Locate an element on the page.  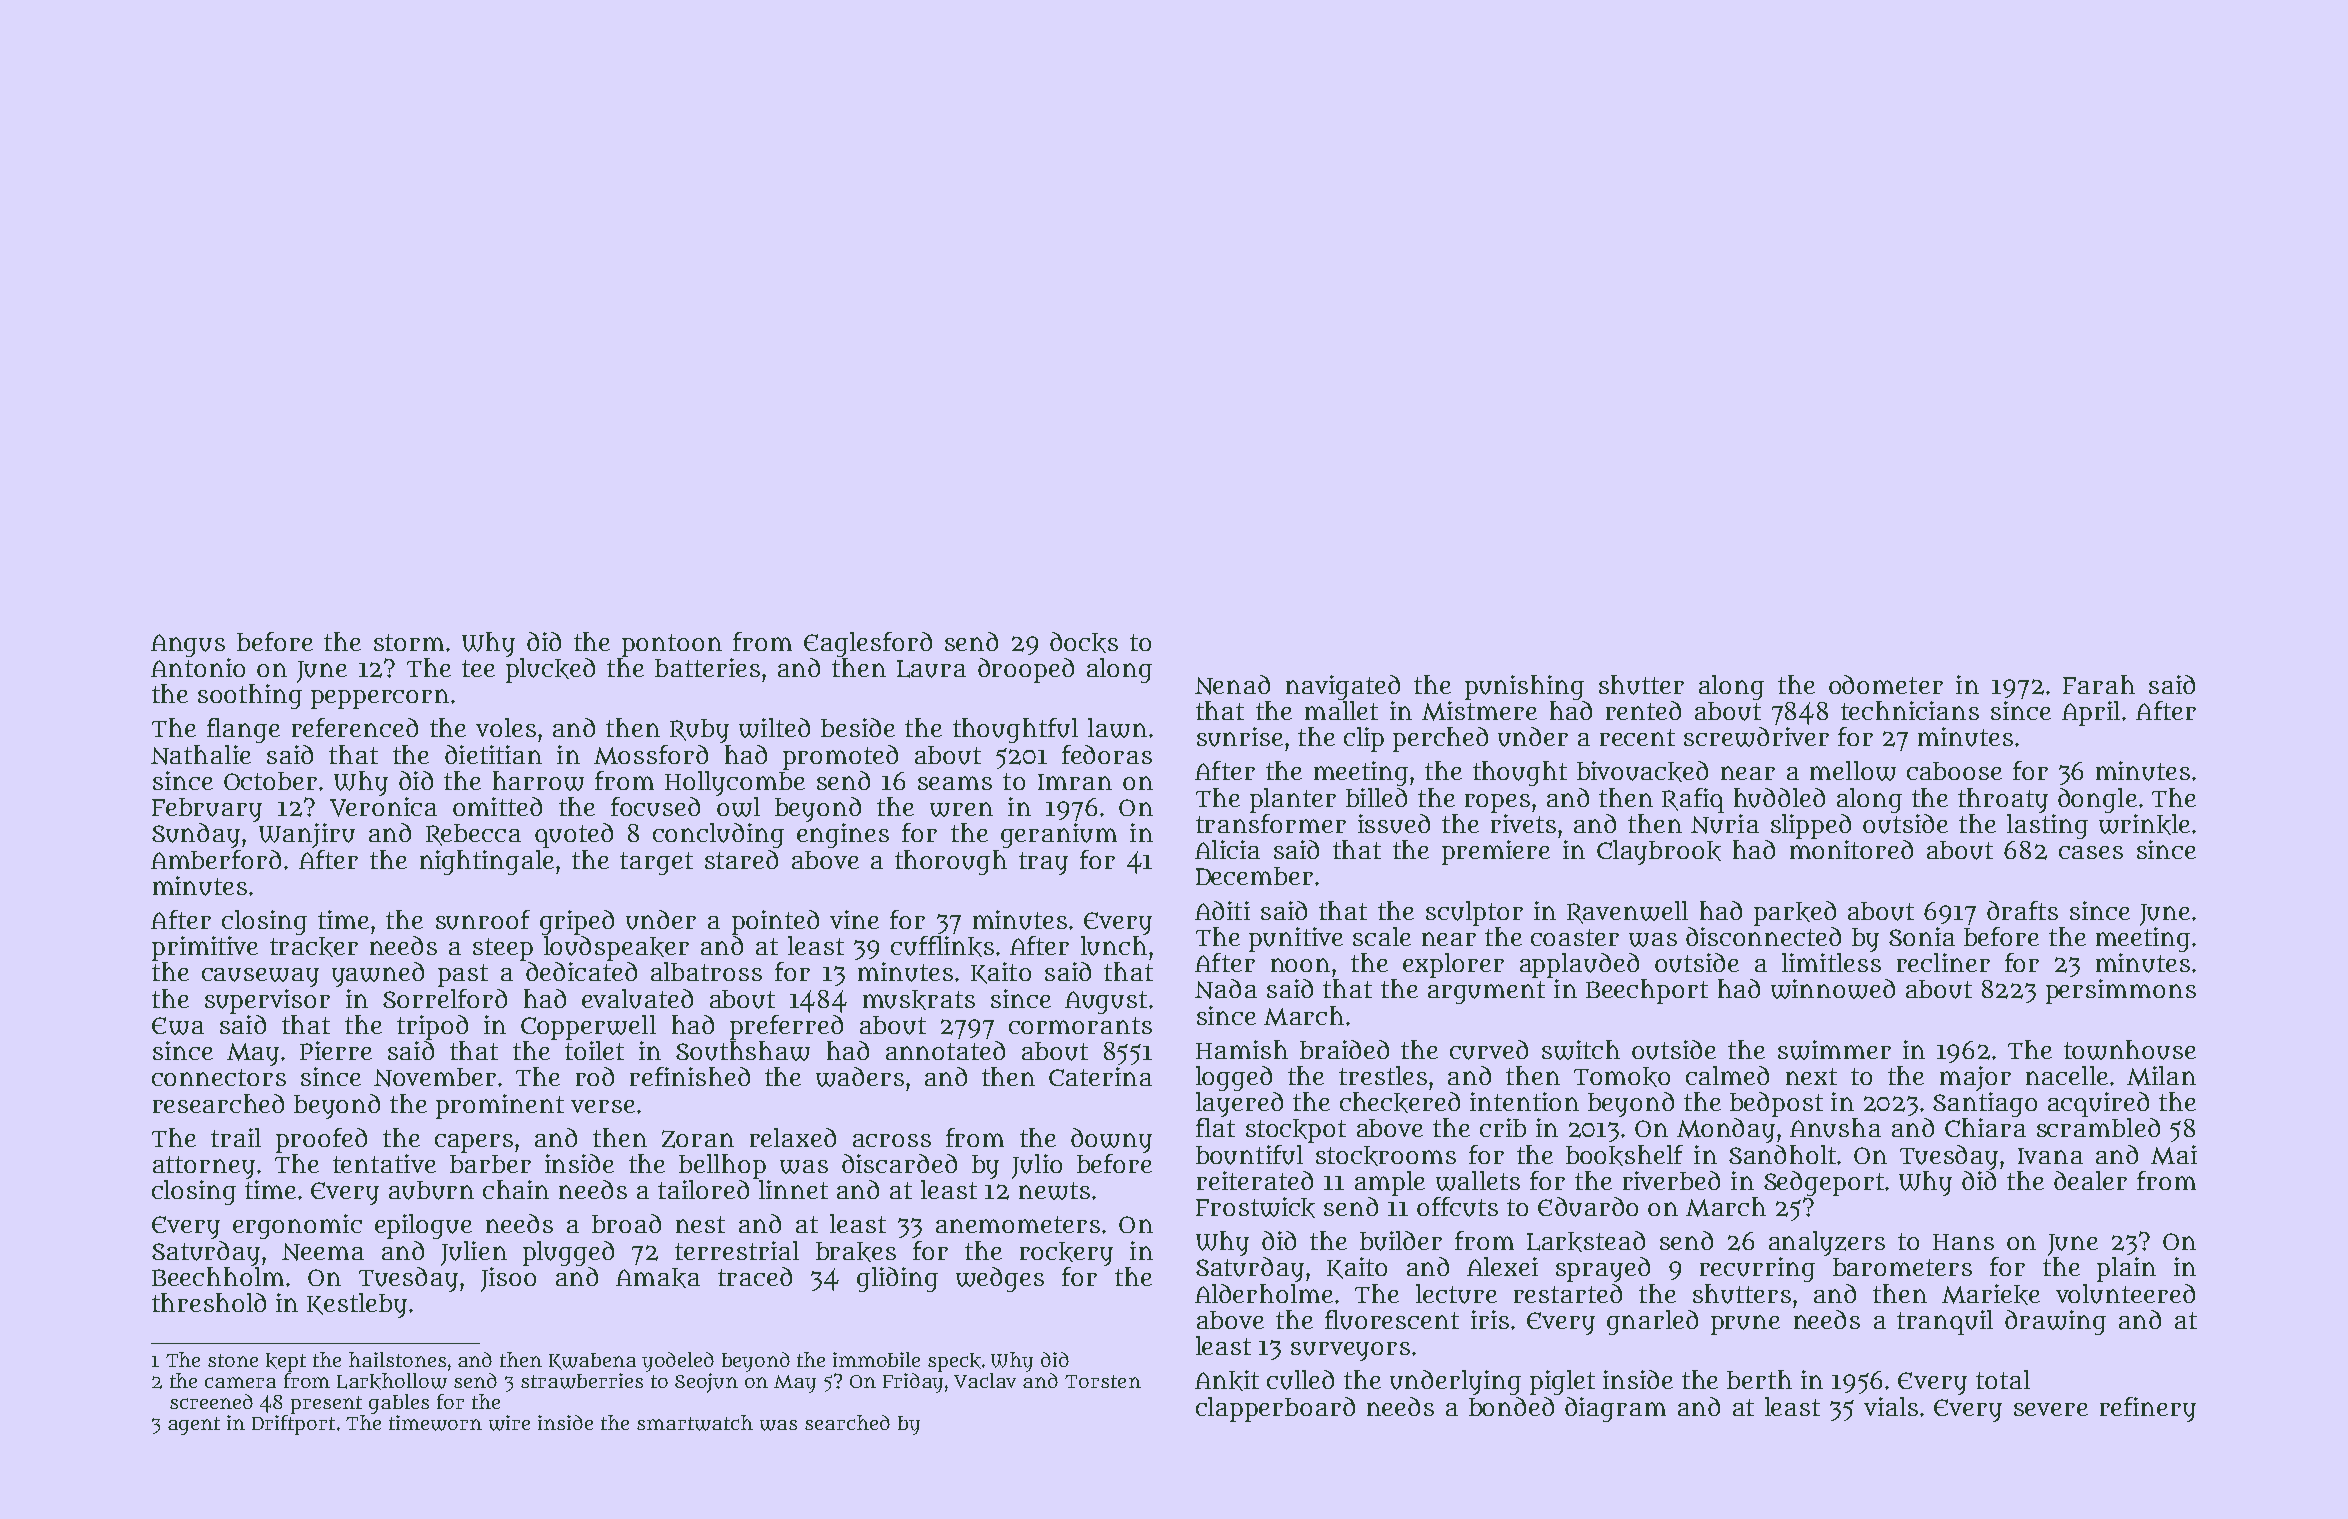
Mossford is located at coordinates (651, 755).
